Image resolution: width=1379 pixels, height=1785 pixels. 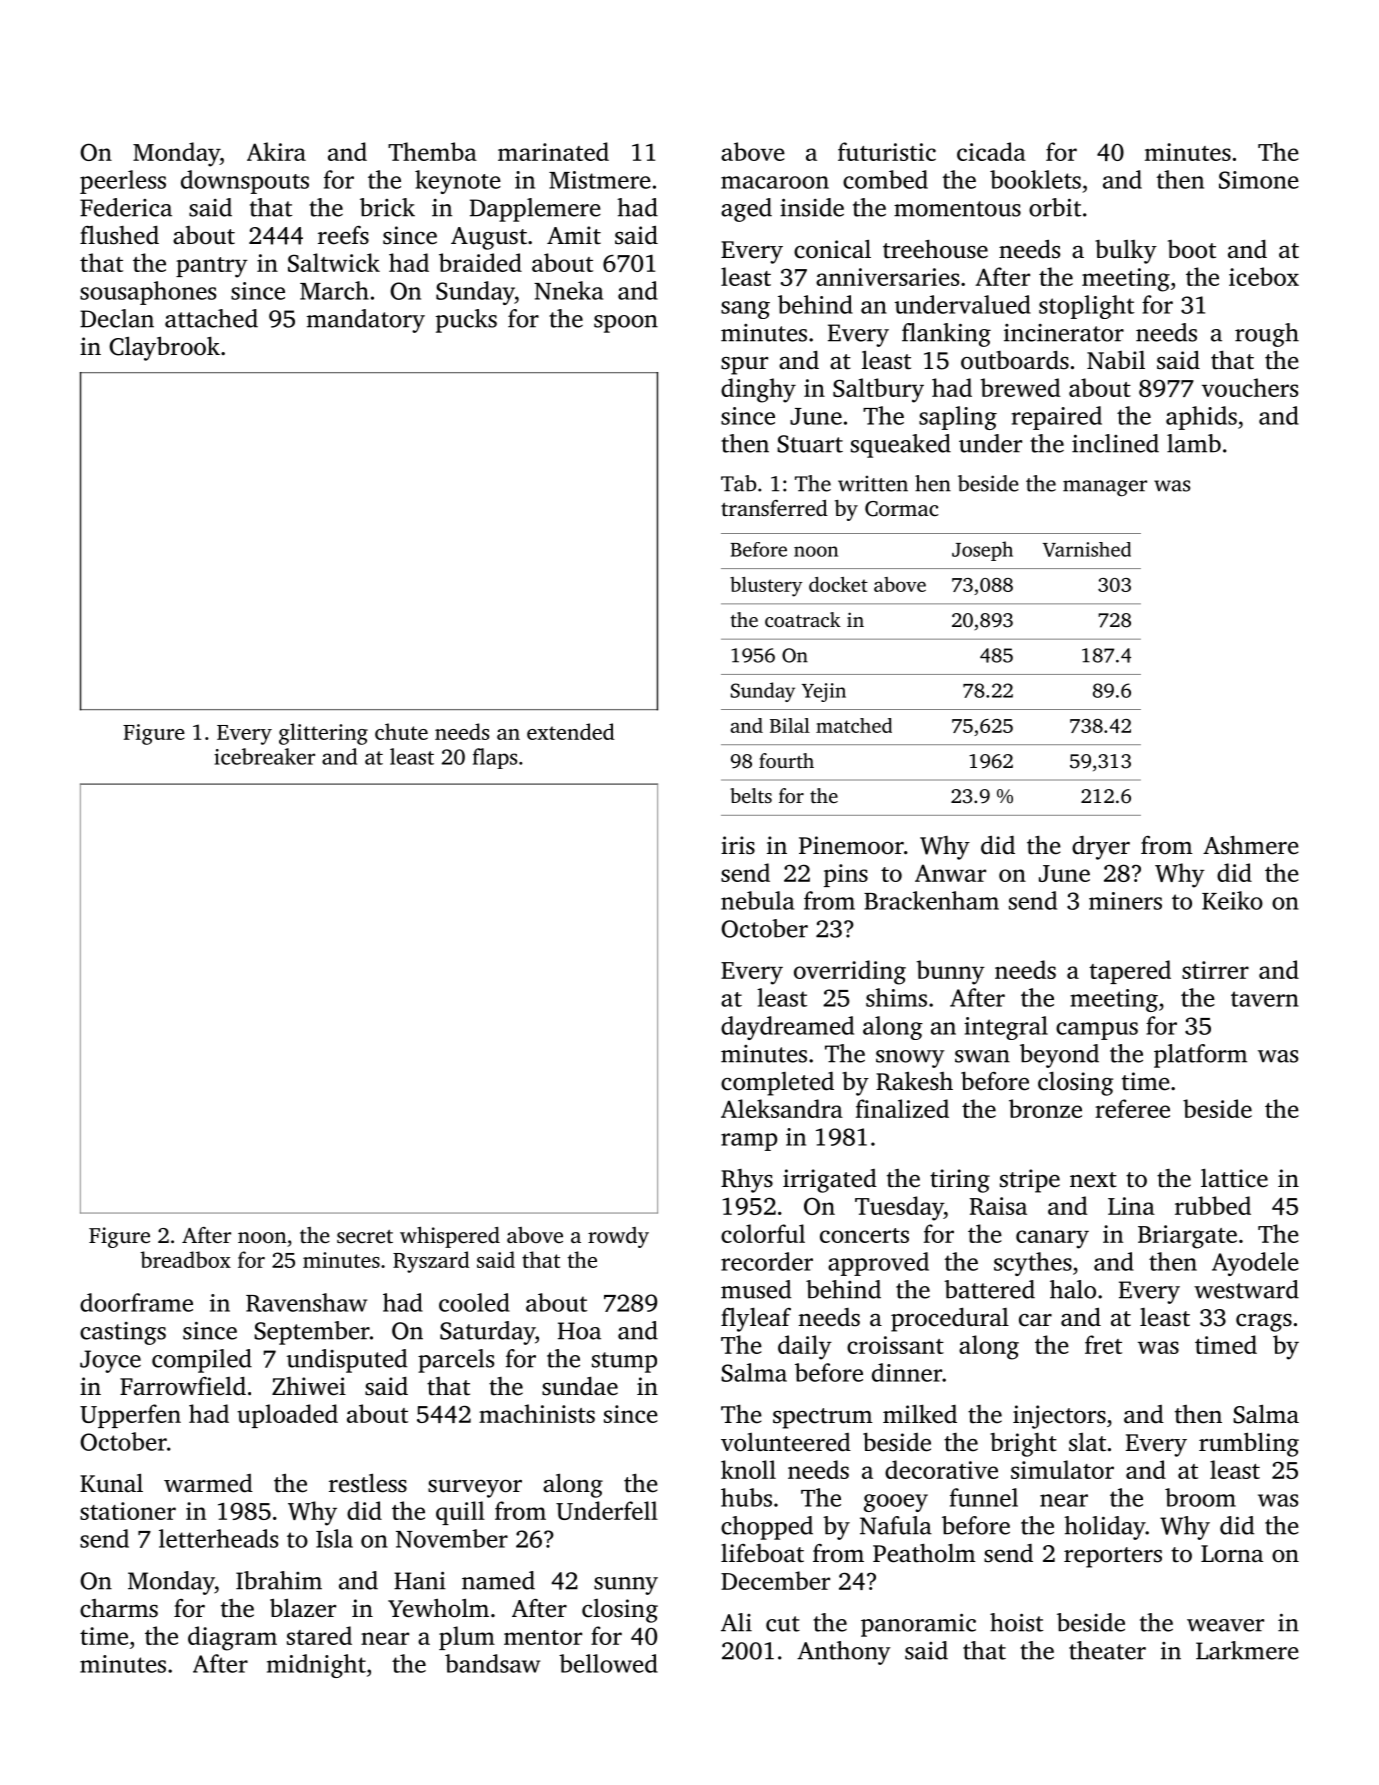 I want to click on whispered, so click(x=450, y=1237).
